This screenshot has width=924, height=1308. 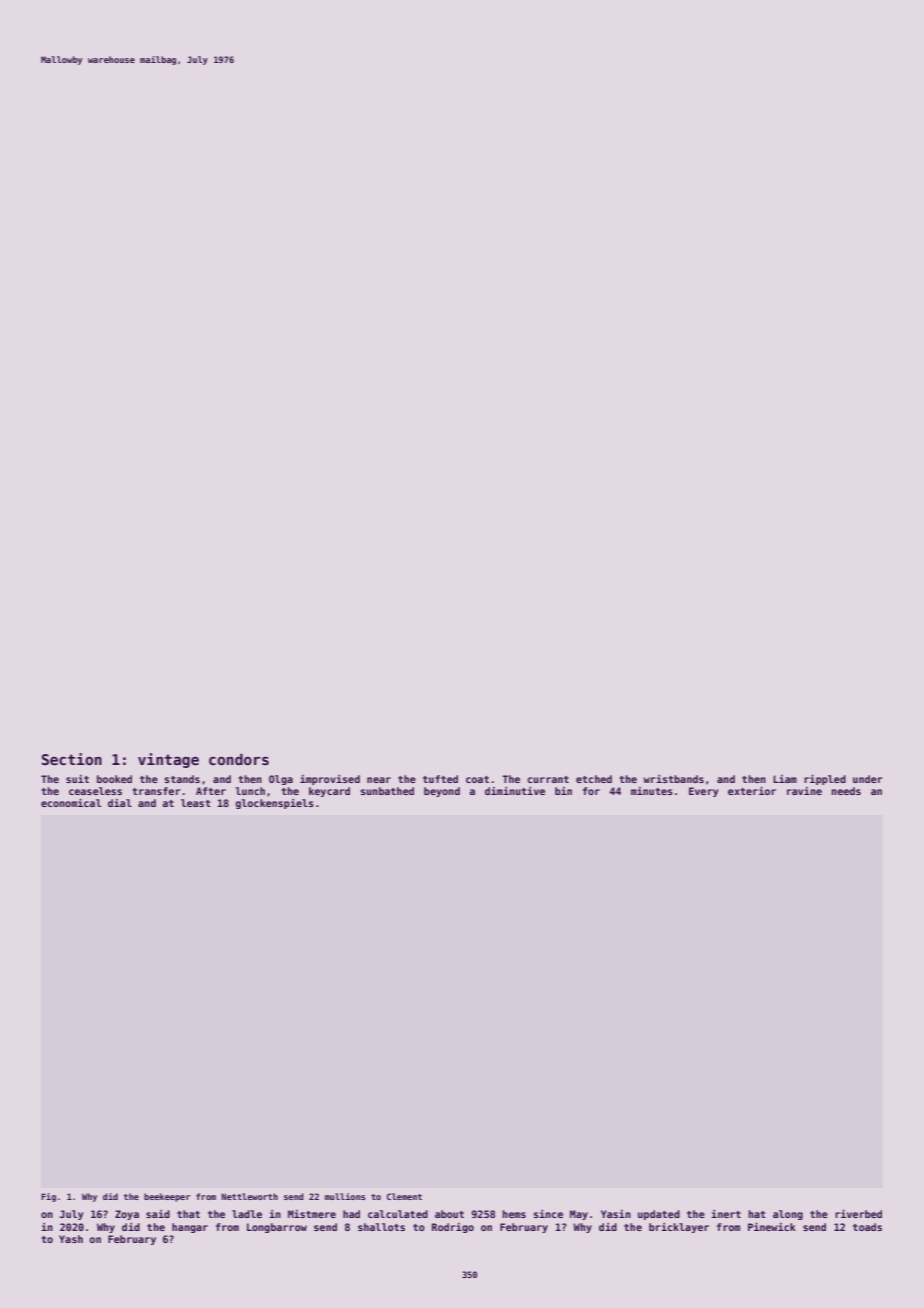 What do you see at coordinates (188, 1214) in the screenshot?
I see `that` at bounding box center [188, 1214].
